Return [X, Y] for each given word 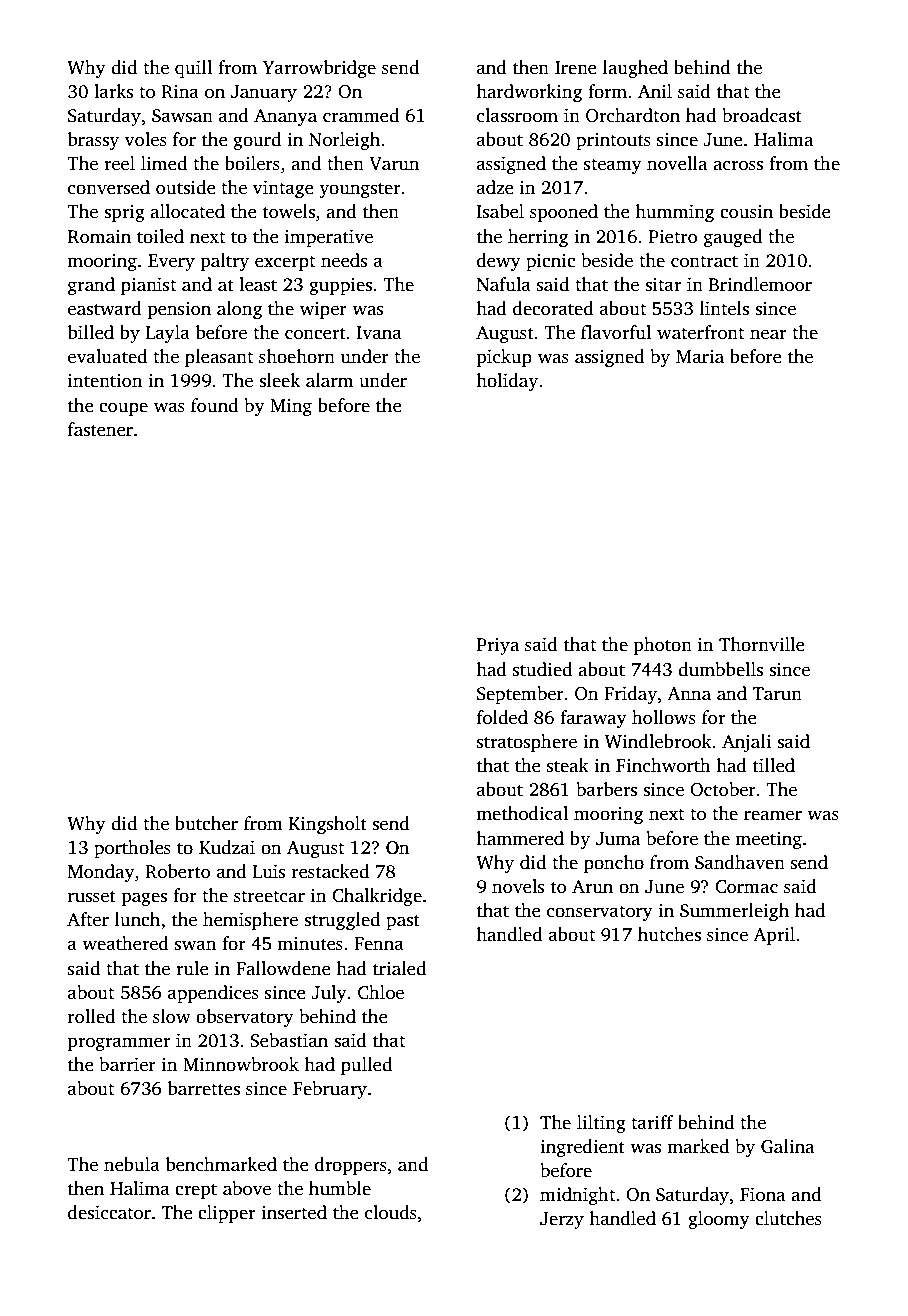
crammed [361, 115]
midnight [577, 1196]
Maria [700, 356]
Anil [655, 91]
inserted [294, 1212]
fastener [100, 429]
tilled [774, 765]
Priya [498, 646]
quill [193, 69]
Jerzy [562, 1220]
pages [144, 899]
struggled [342, 921]
